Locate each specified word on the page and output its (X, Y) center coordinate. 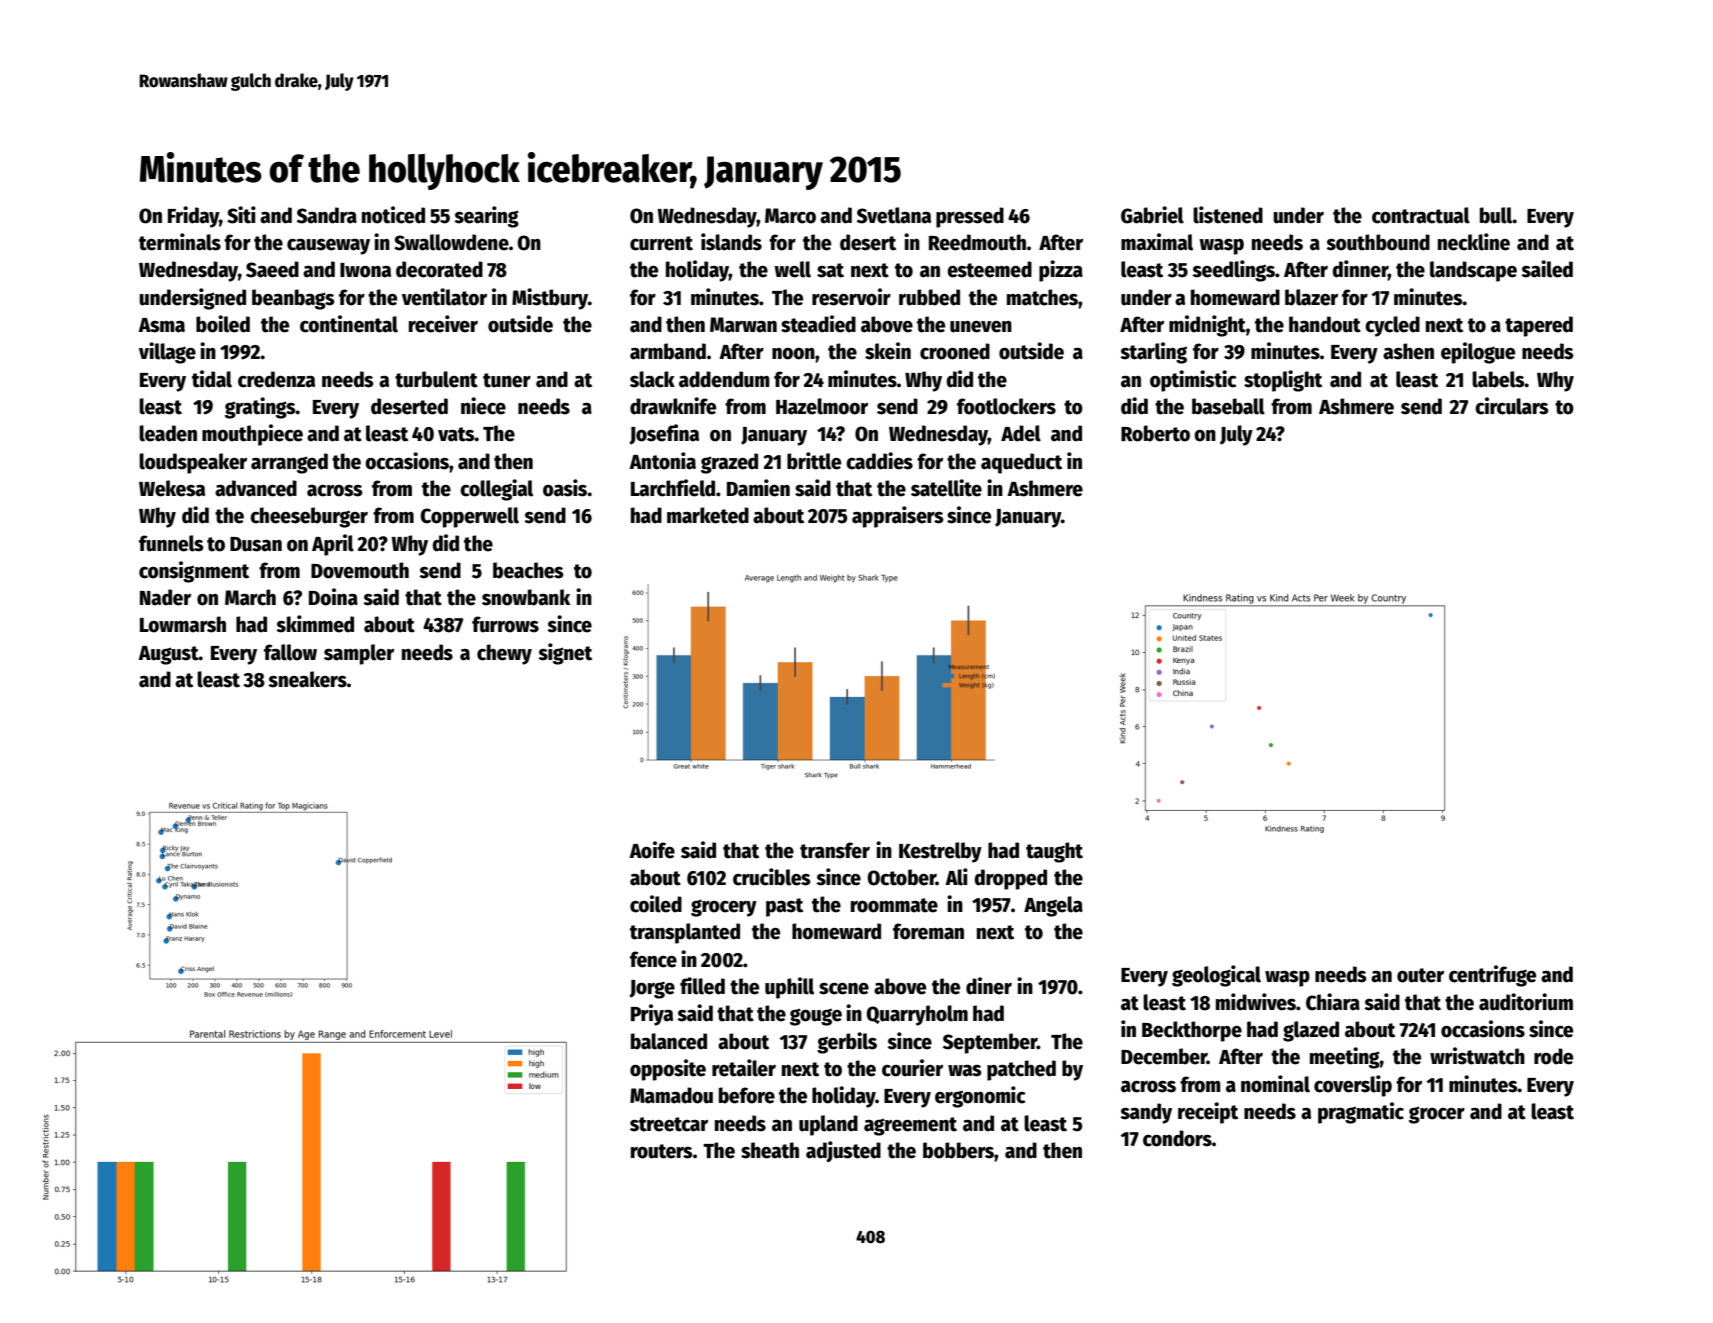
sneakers (307, 679)
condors (1177, 1138)
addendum (724, 379)
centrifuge (1492, 976)
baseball (1228, 406)
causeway (328, 247)
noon (793, 354)
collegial (496, 490)
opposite (668, 1070)
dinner (1360, 270)
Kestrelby (940, 852)
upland (828, 1125)
